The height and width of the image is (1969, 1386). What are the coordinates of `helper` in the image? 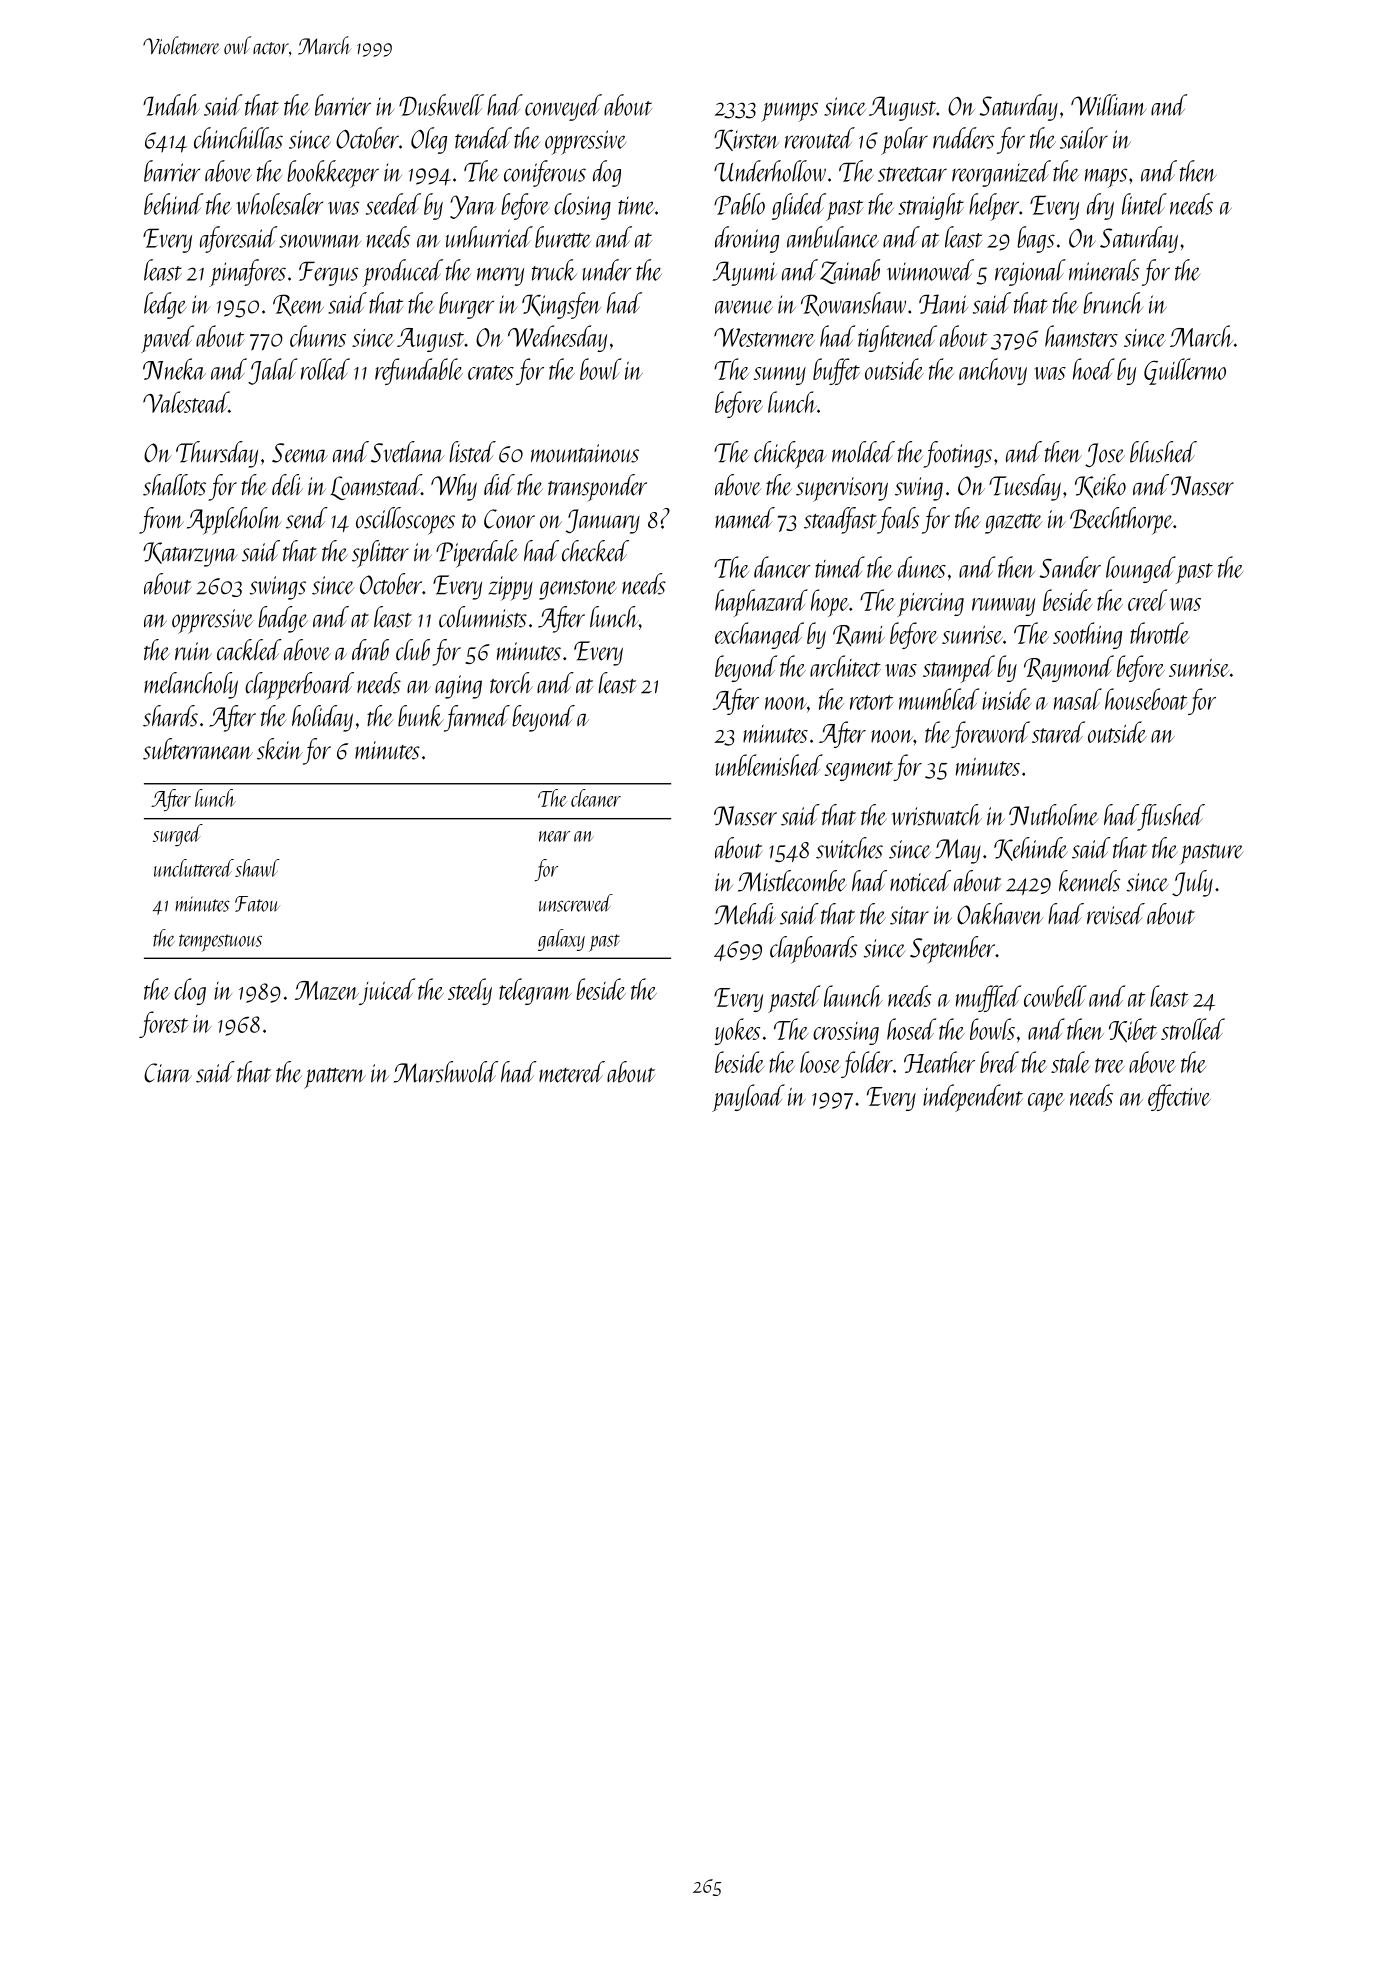 It's located at (994, 207).
